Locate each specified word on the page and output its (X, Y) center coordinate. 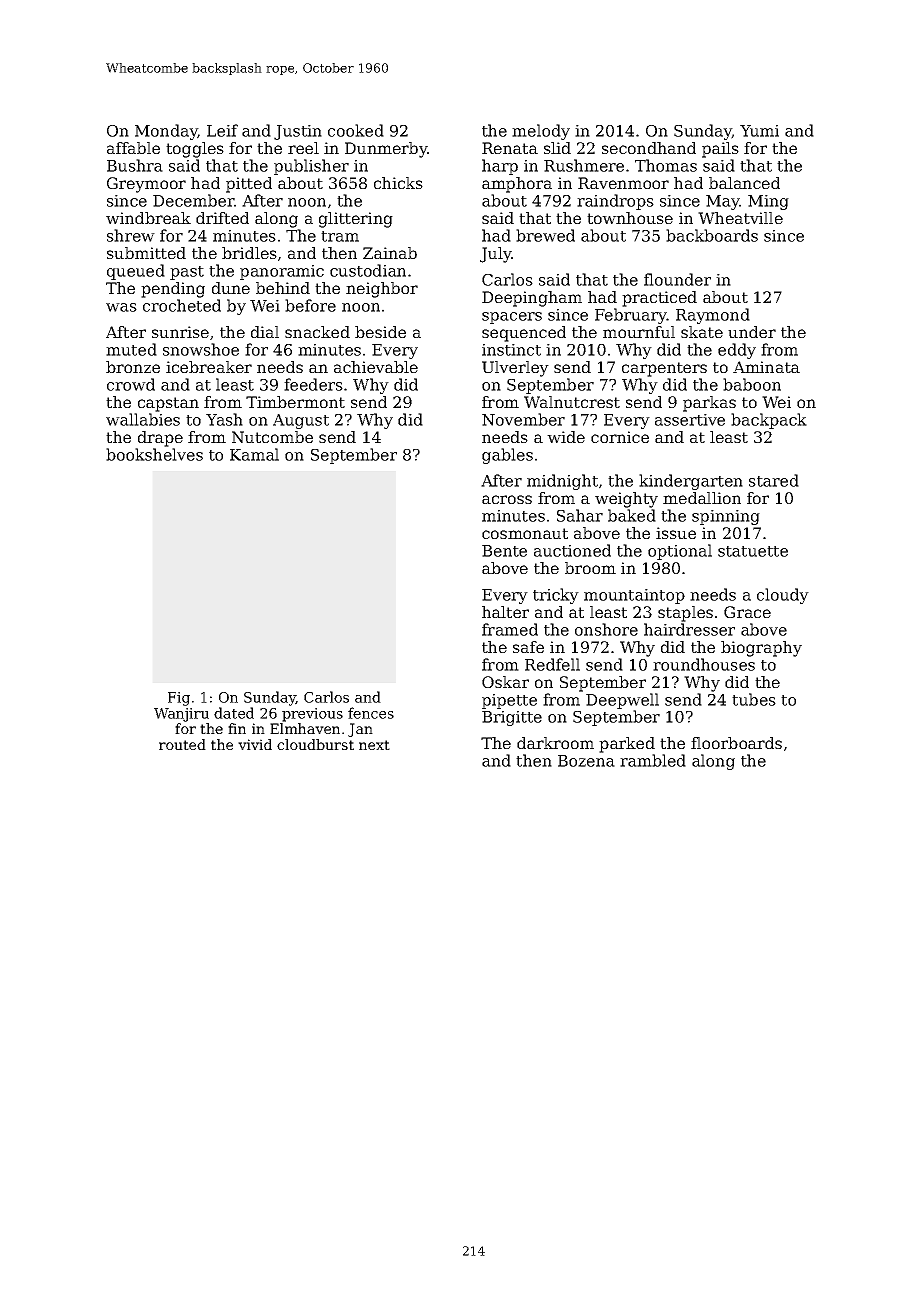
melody (541, 132)
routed (182, 744)
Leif (222, 130)
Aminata (766, 367)
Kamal (254, 454)
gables (507, 456)
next (374, 745)
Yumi (759, 131)
